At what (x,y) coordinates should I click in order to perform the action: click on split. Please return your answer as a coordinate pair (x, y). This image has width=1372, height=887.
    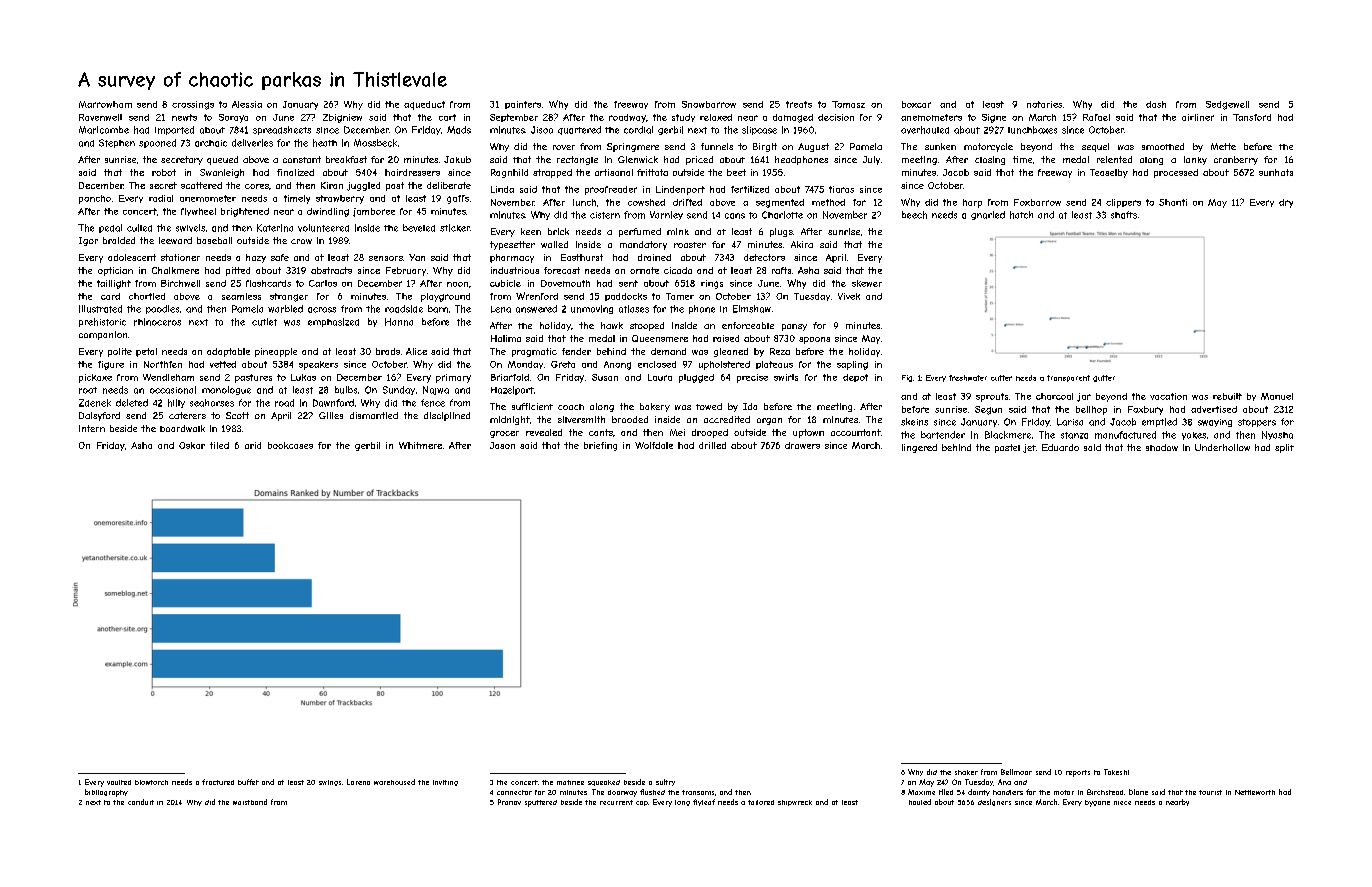
    Looking at the image, I should click on (1284, 448).
